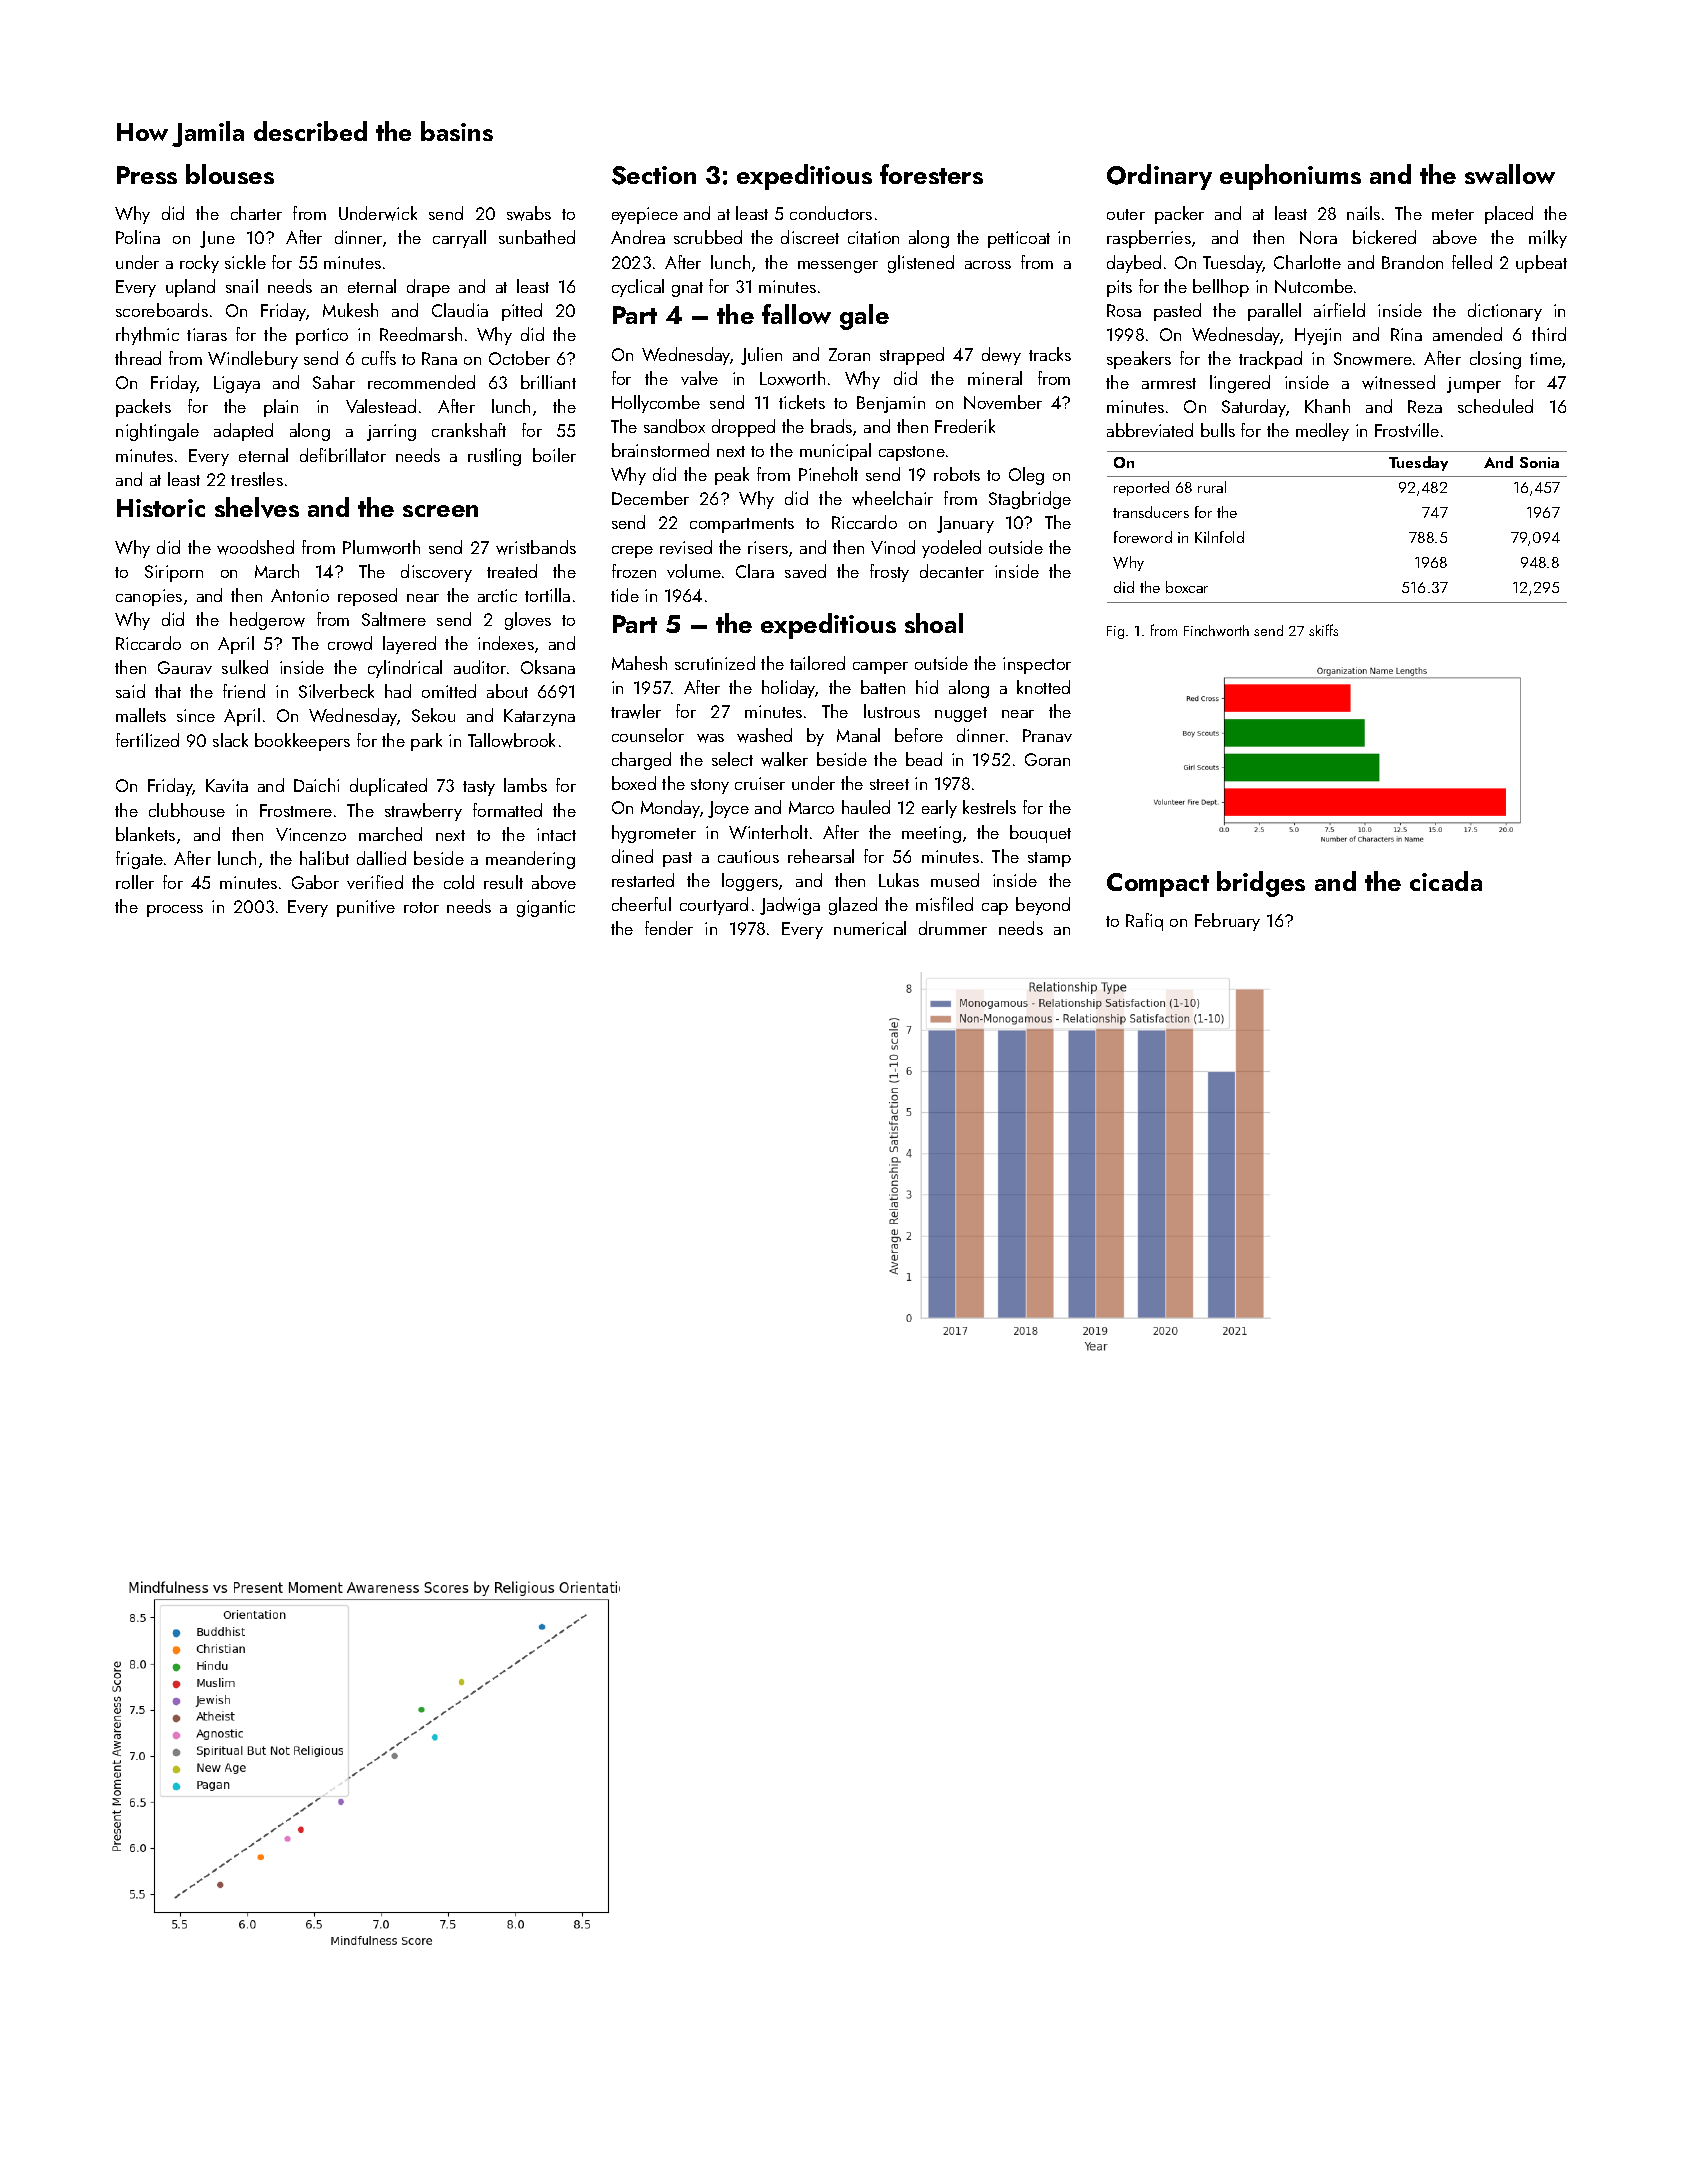 The height and width of the document is (2178, 1683). What do you see at coordinates (459, 239) in the document?
I see `carryall` at bounding box center [459, 239].
